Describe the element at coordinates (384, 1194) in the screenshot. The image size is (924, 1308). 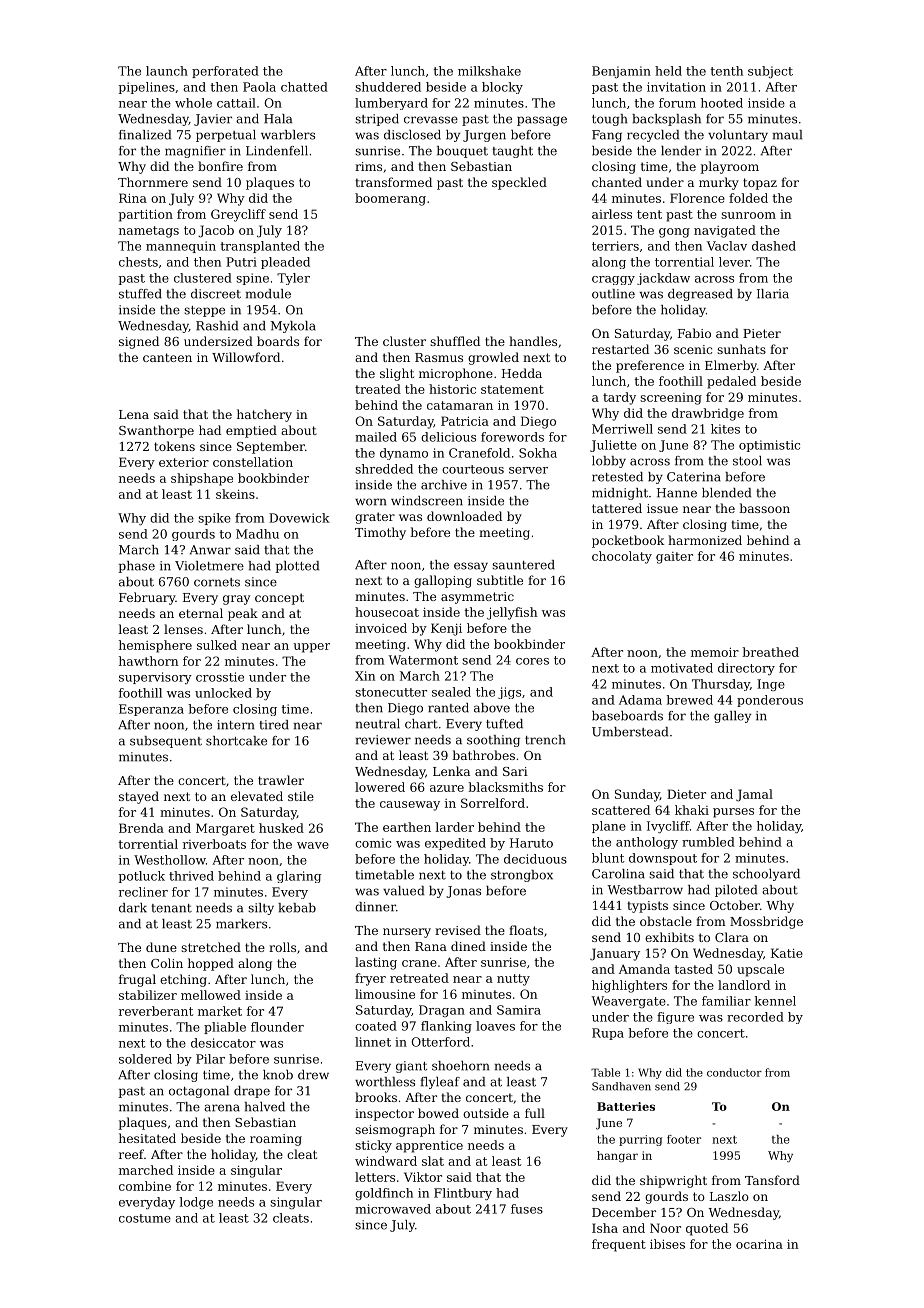
I see `goldfinch` at that location.
